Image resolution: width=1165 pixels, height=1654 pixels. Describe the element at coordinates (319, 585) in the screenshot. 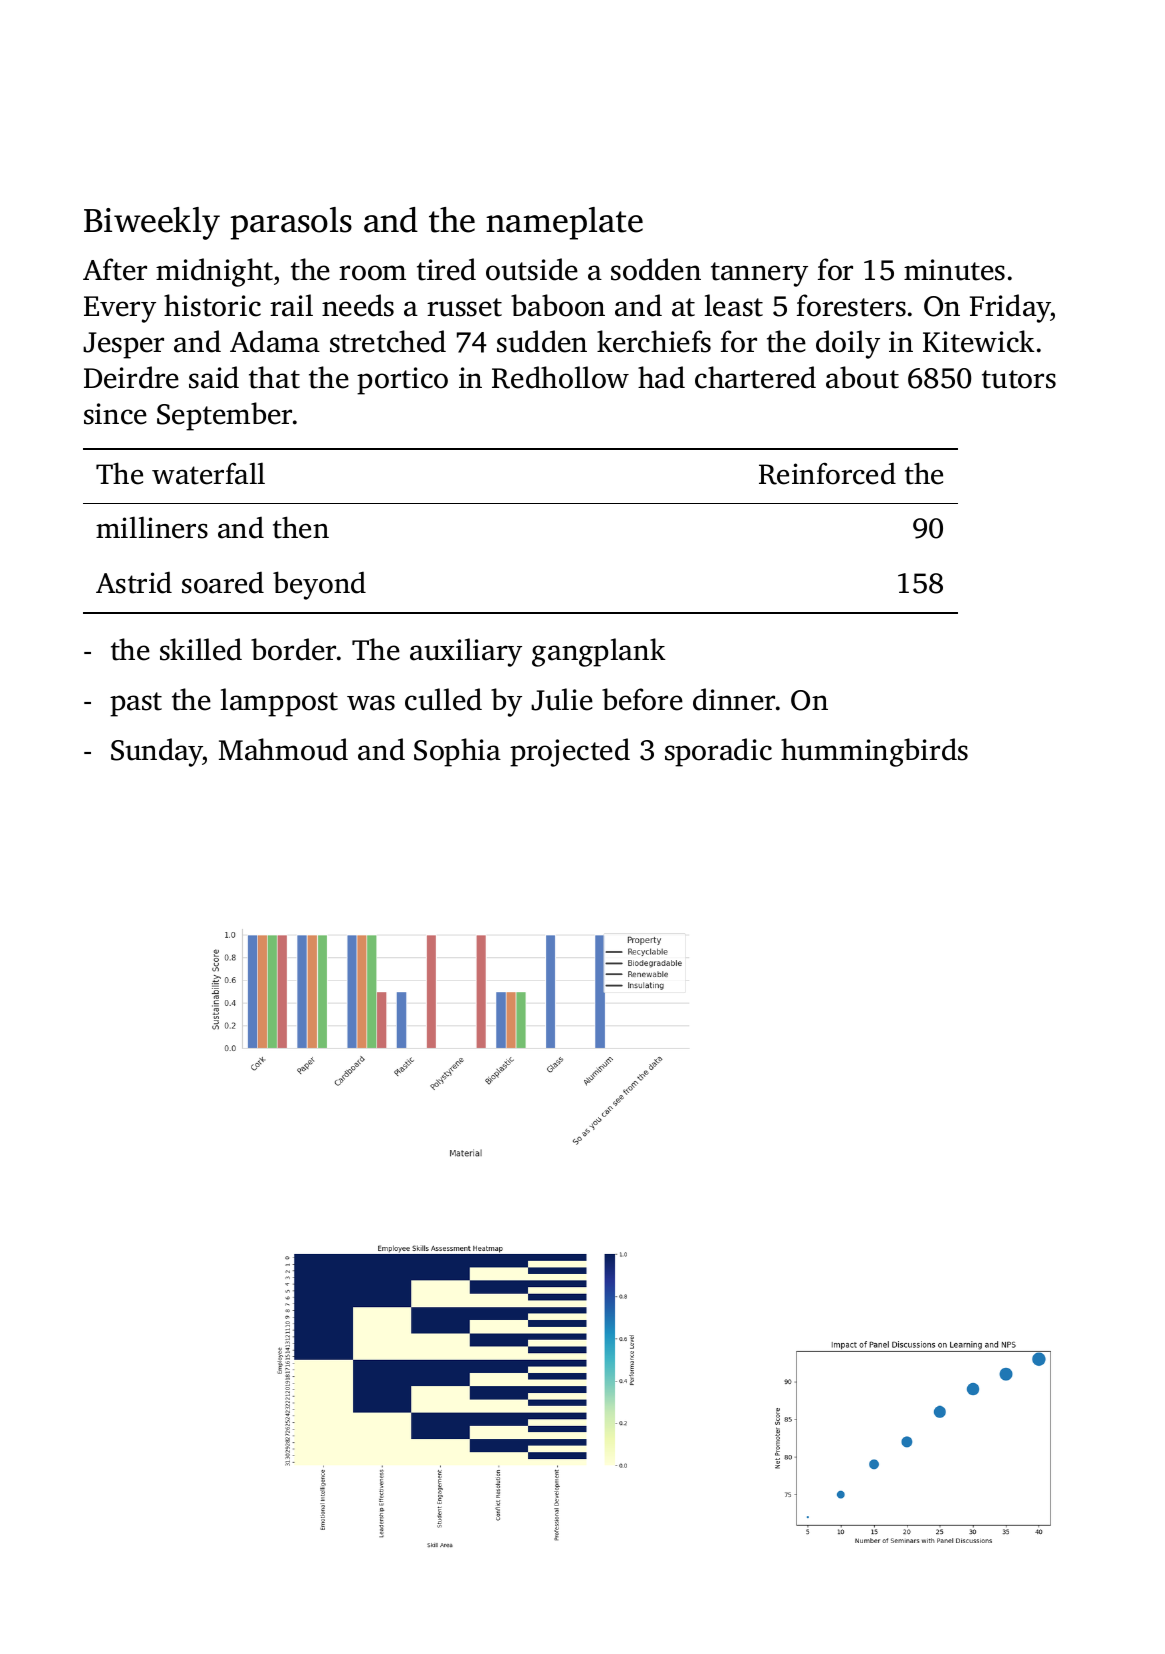

I see `beyond` at that location.
